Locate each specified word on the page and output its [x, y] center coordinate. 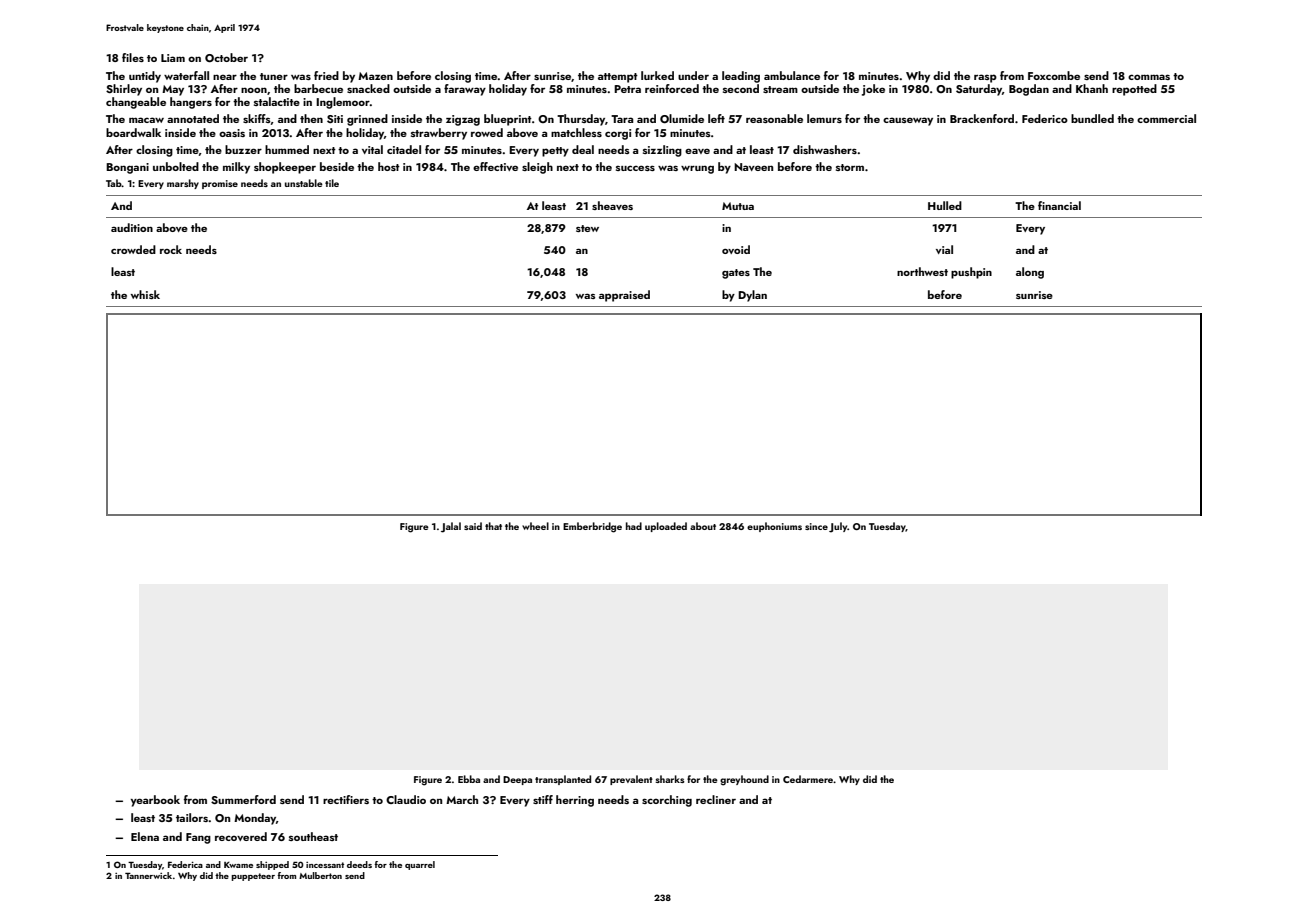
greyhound [744, 780]
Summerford [243, 799]
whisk [145, 294]
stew [587, 228]
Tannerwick [148, 875]
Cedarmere [808, 779]
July [838, 527]
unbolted [176, 166]
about [703, 526]
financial [1059, 205]
